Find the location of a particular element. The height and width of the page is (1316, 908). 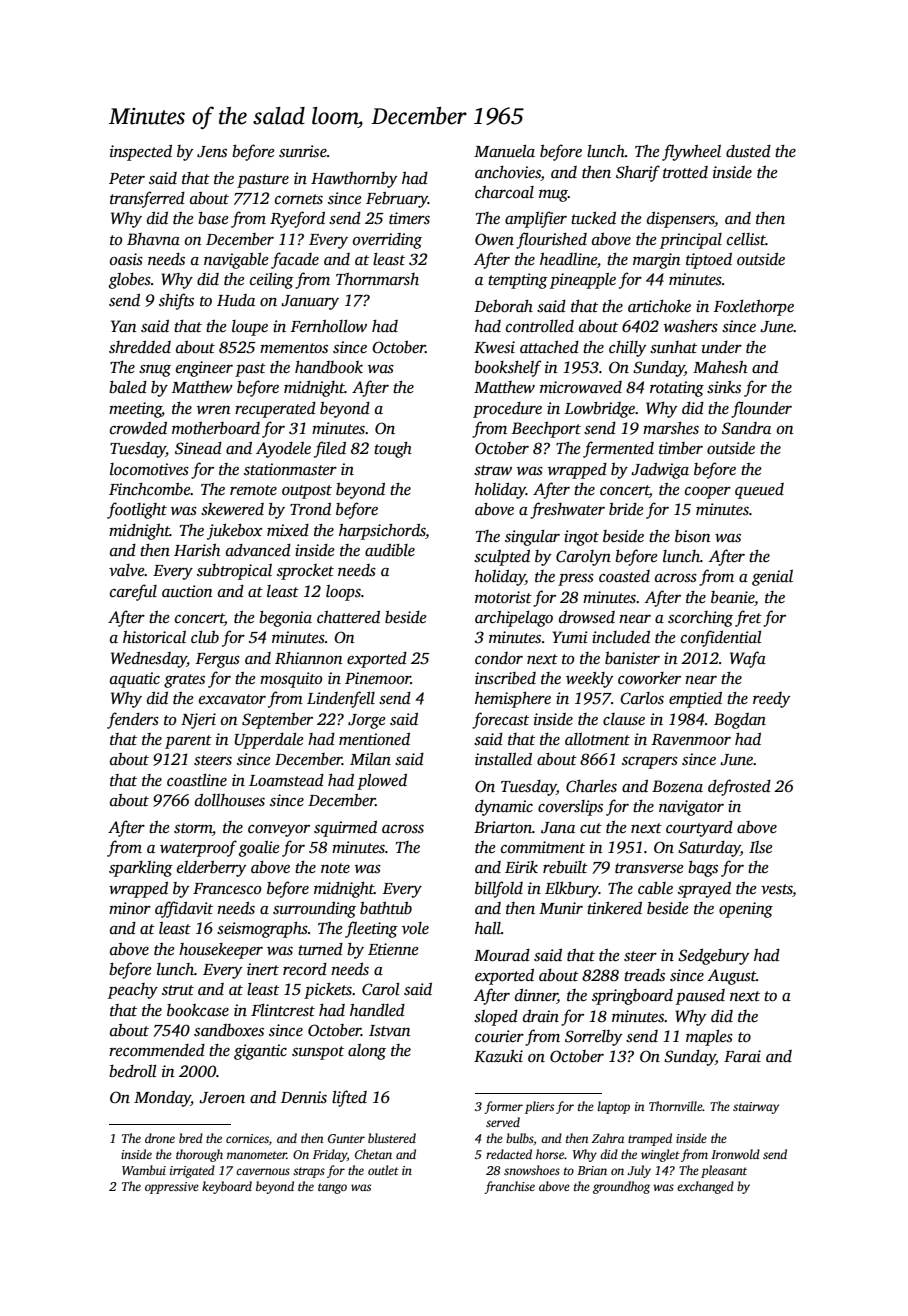

Peter is located at coordinates (127, 178).
